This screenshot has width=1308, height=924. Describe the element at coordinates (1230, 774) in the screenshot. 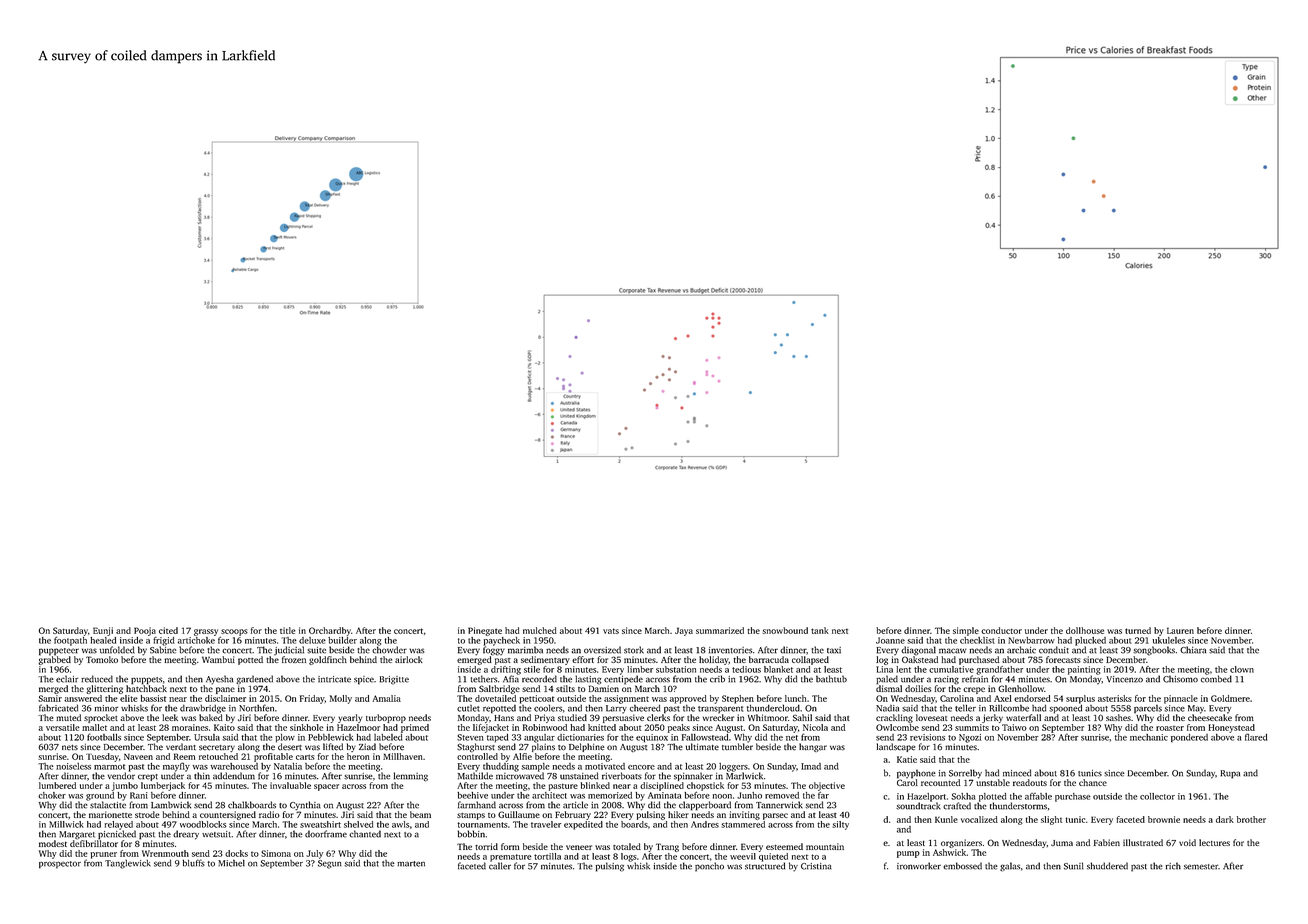

I see `Rupa` at that location.
